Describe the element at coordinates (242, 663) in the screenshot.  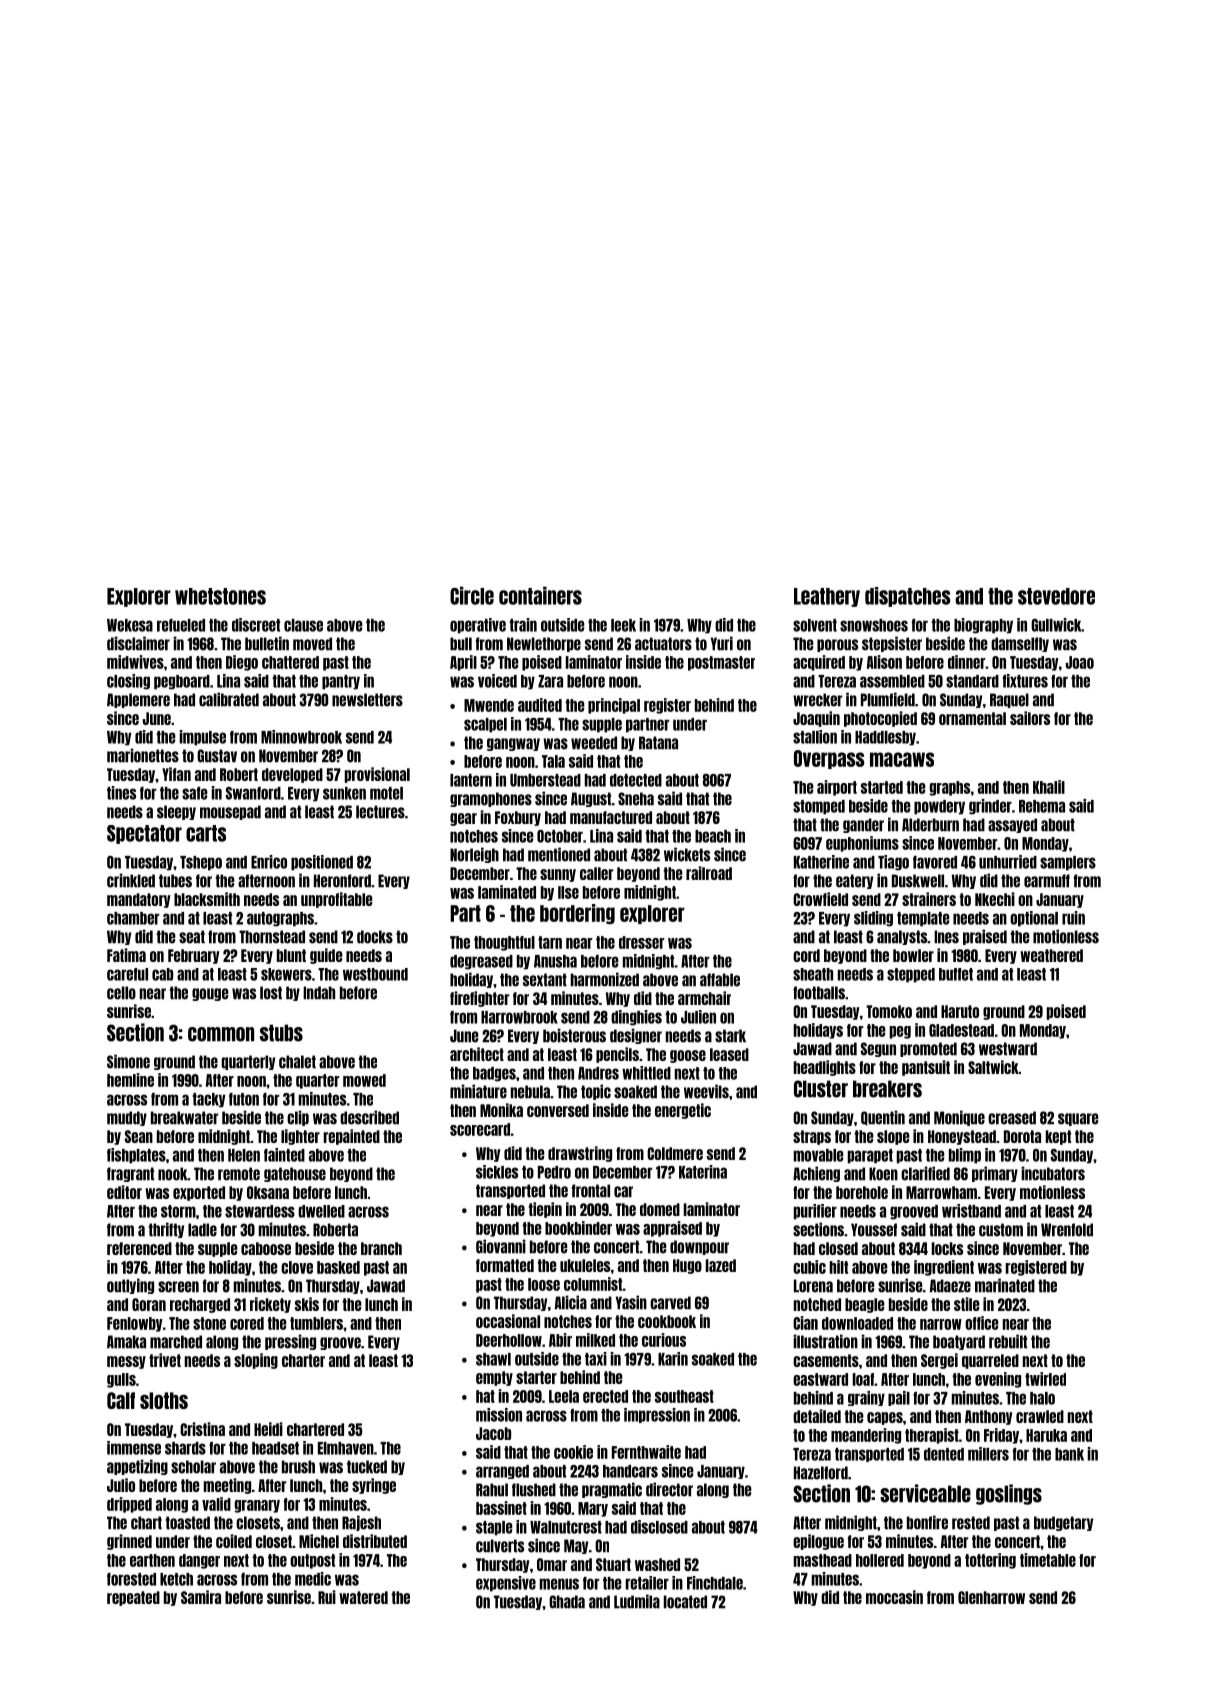
I see `Diego` at that location.
